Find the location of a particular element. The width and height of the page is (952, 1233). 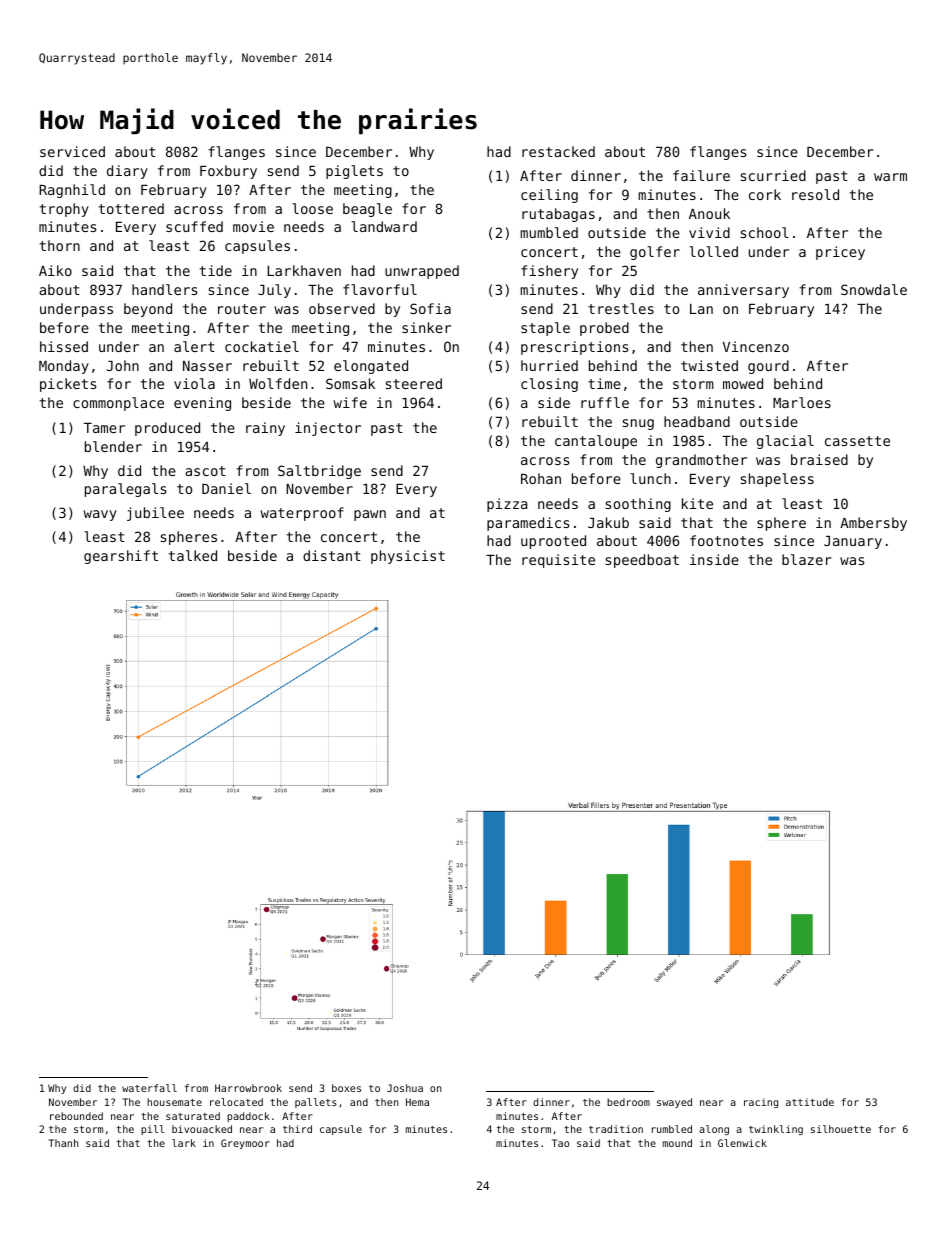

physicist is located at coordinates (408, 557).
